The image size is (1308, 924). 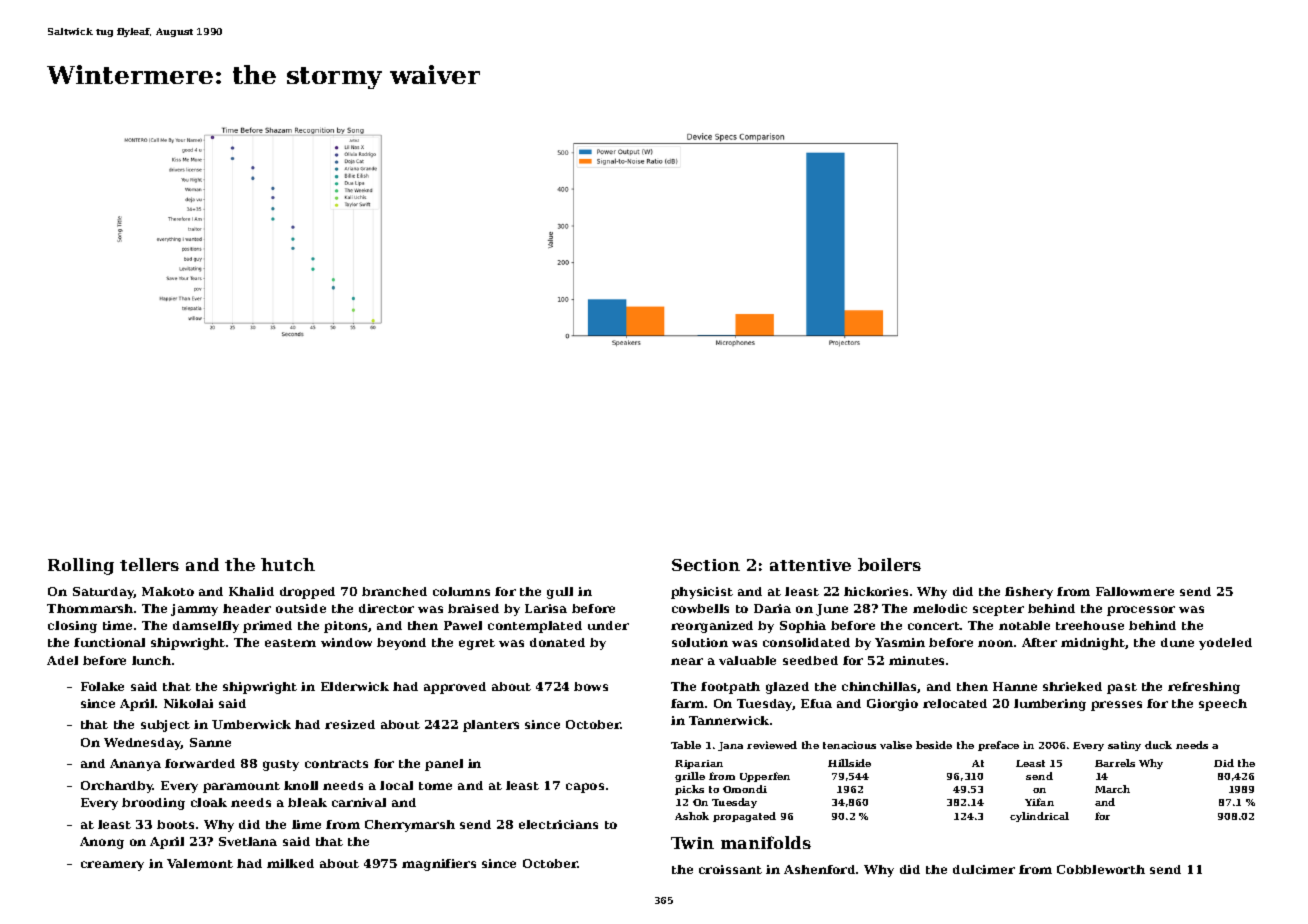 What do you see at coordinates (1101, 869) in the image?
I see `Cobbleworth` at bounding box center [1101, 869].
